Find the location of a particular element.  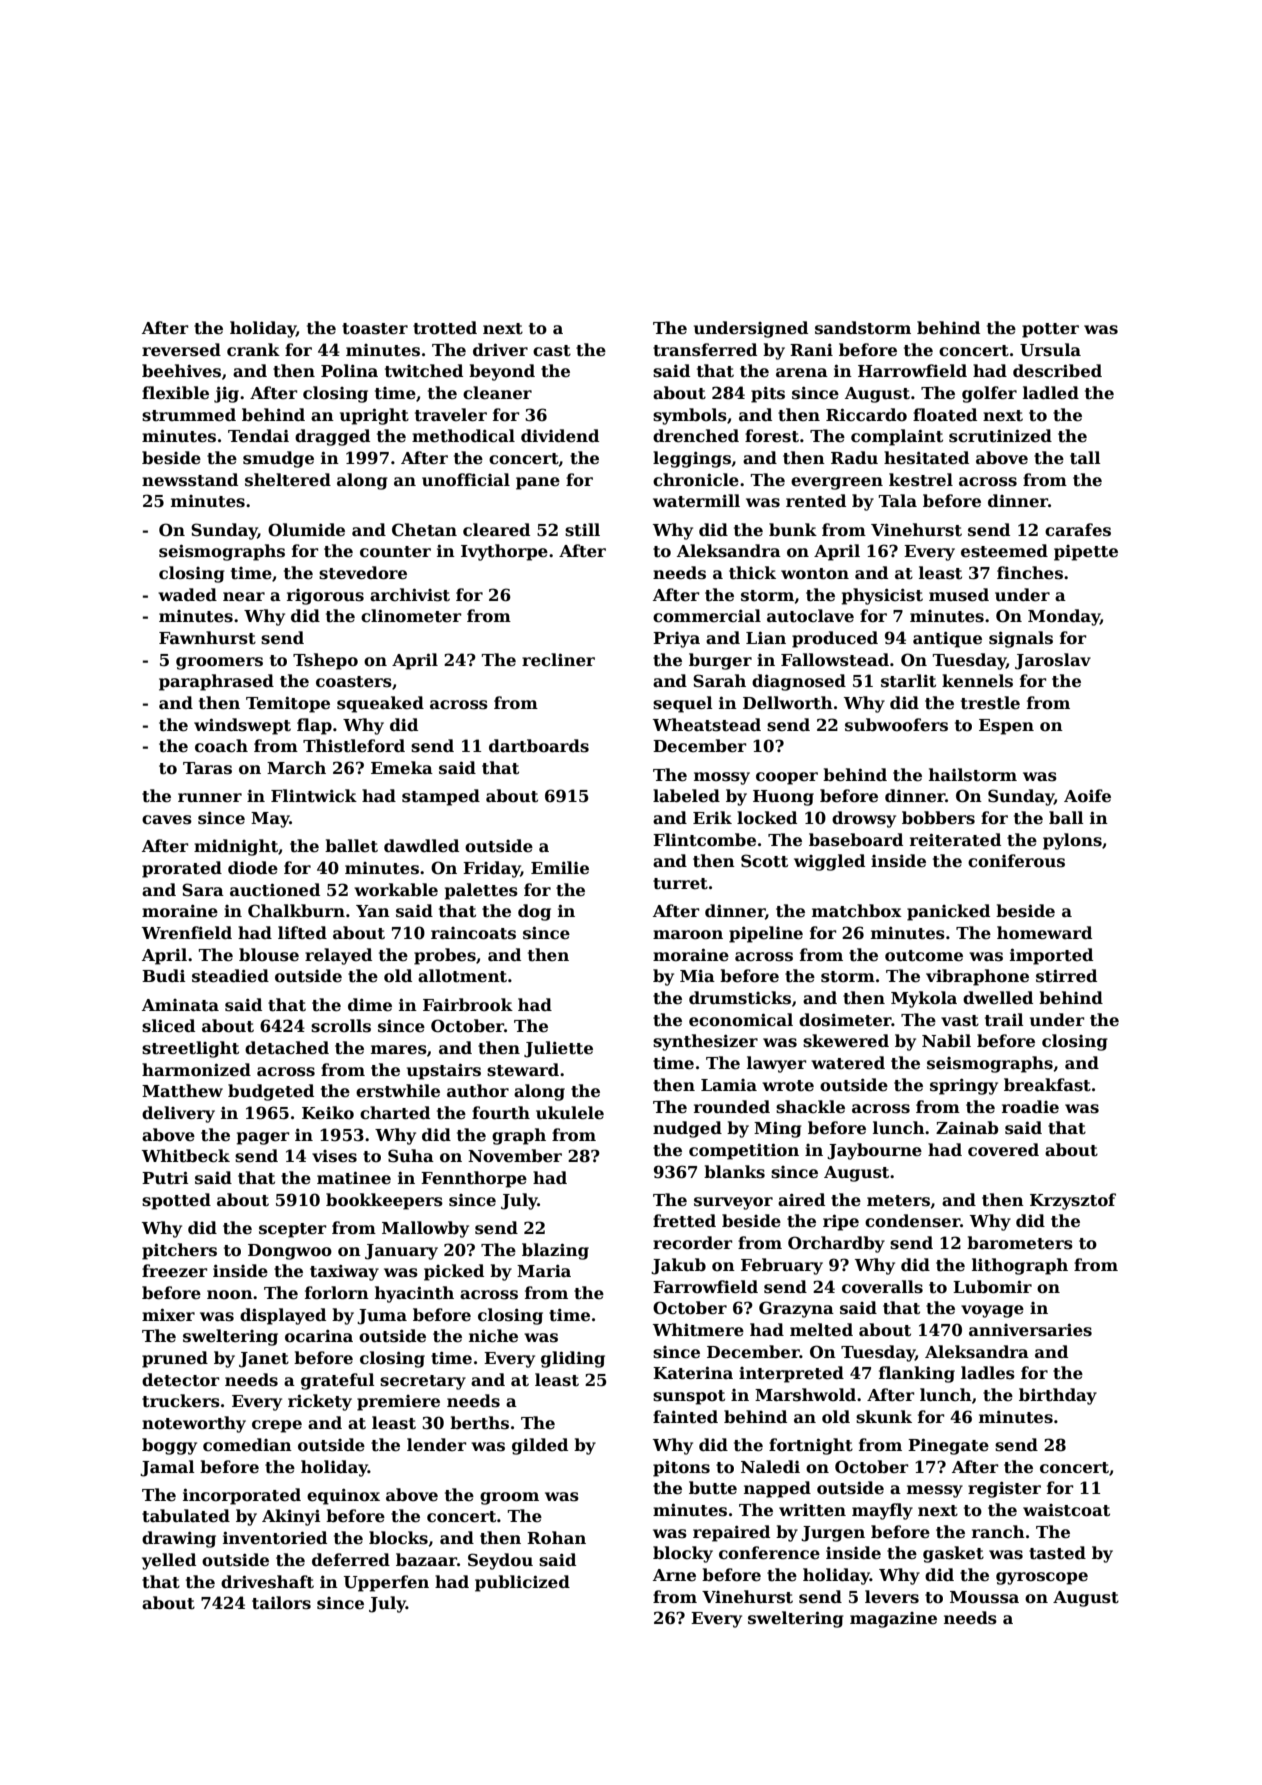

tailors is located at coordinates (281, 1603).
